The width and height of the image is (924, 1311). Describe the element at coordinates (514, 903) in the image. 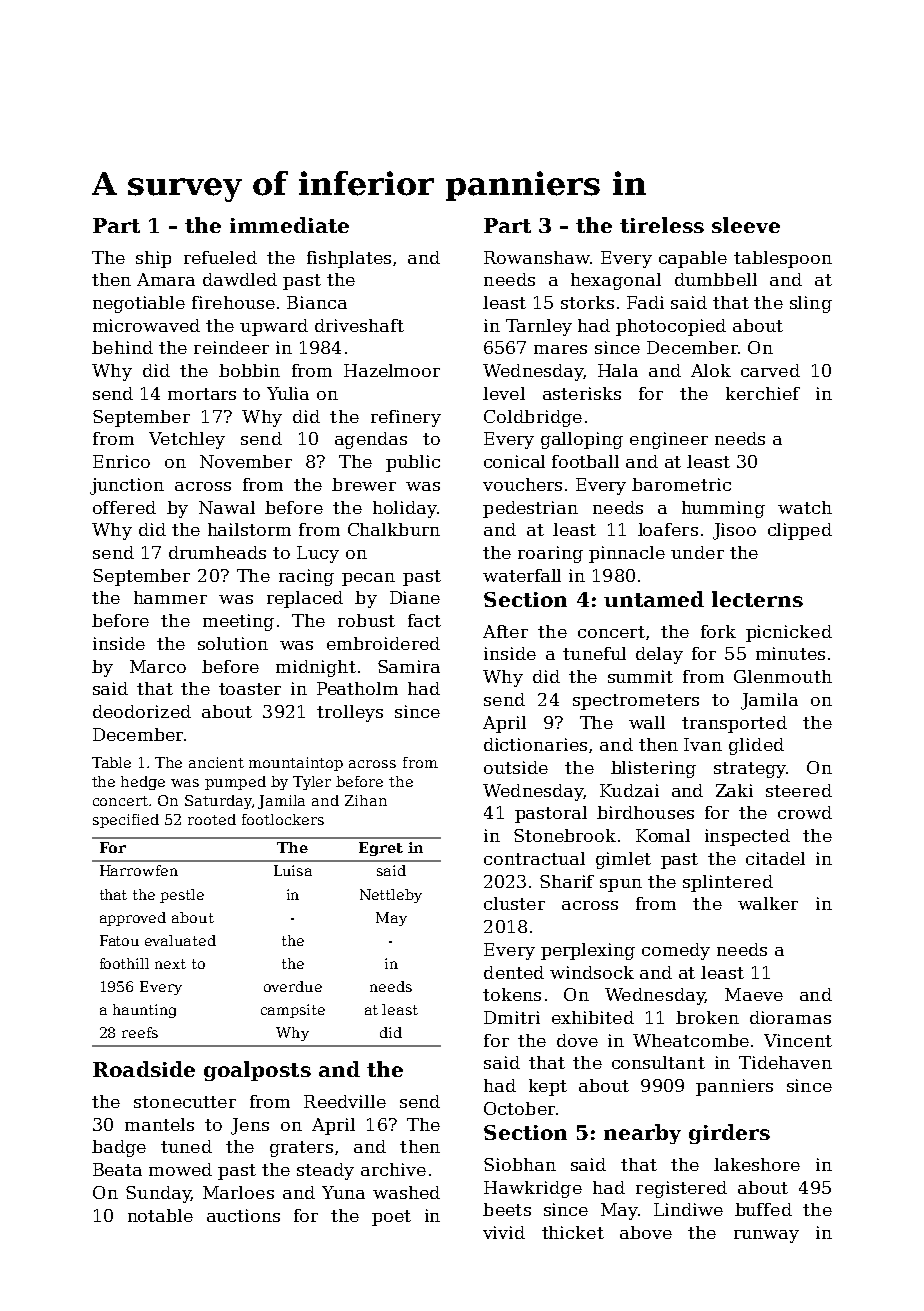

I see `cluster` at that location.
